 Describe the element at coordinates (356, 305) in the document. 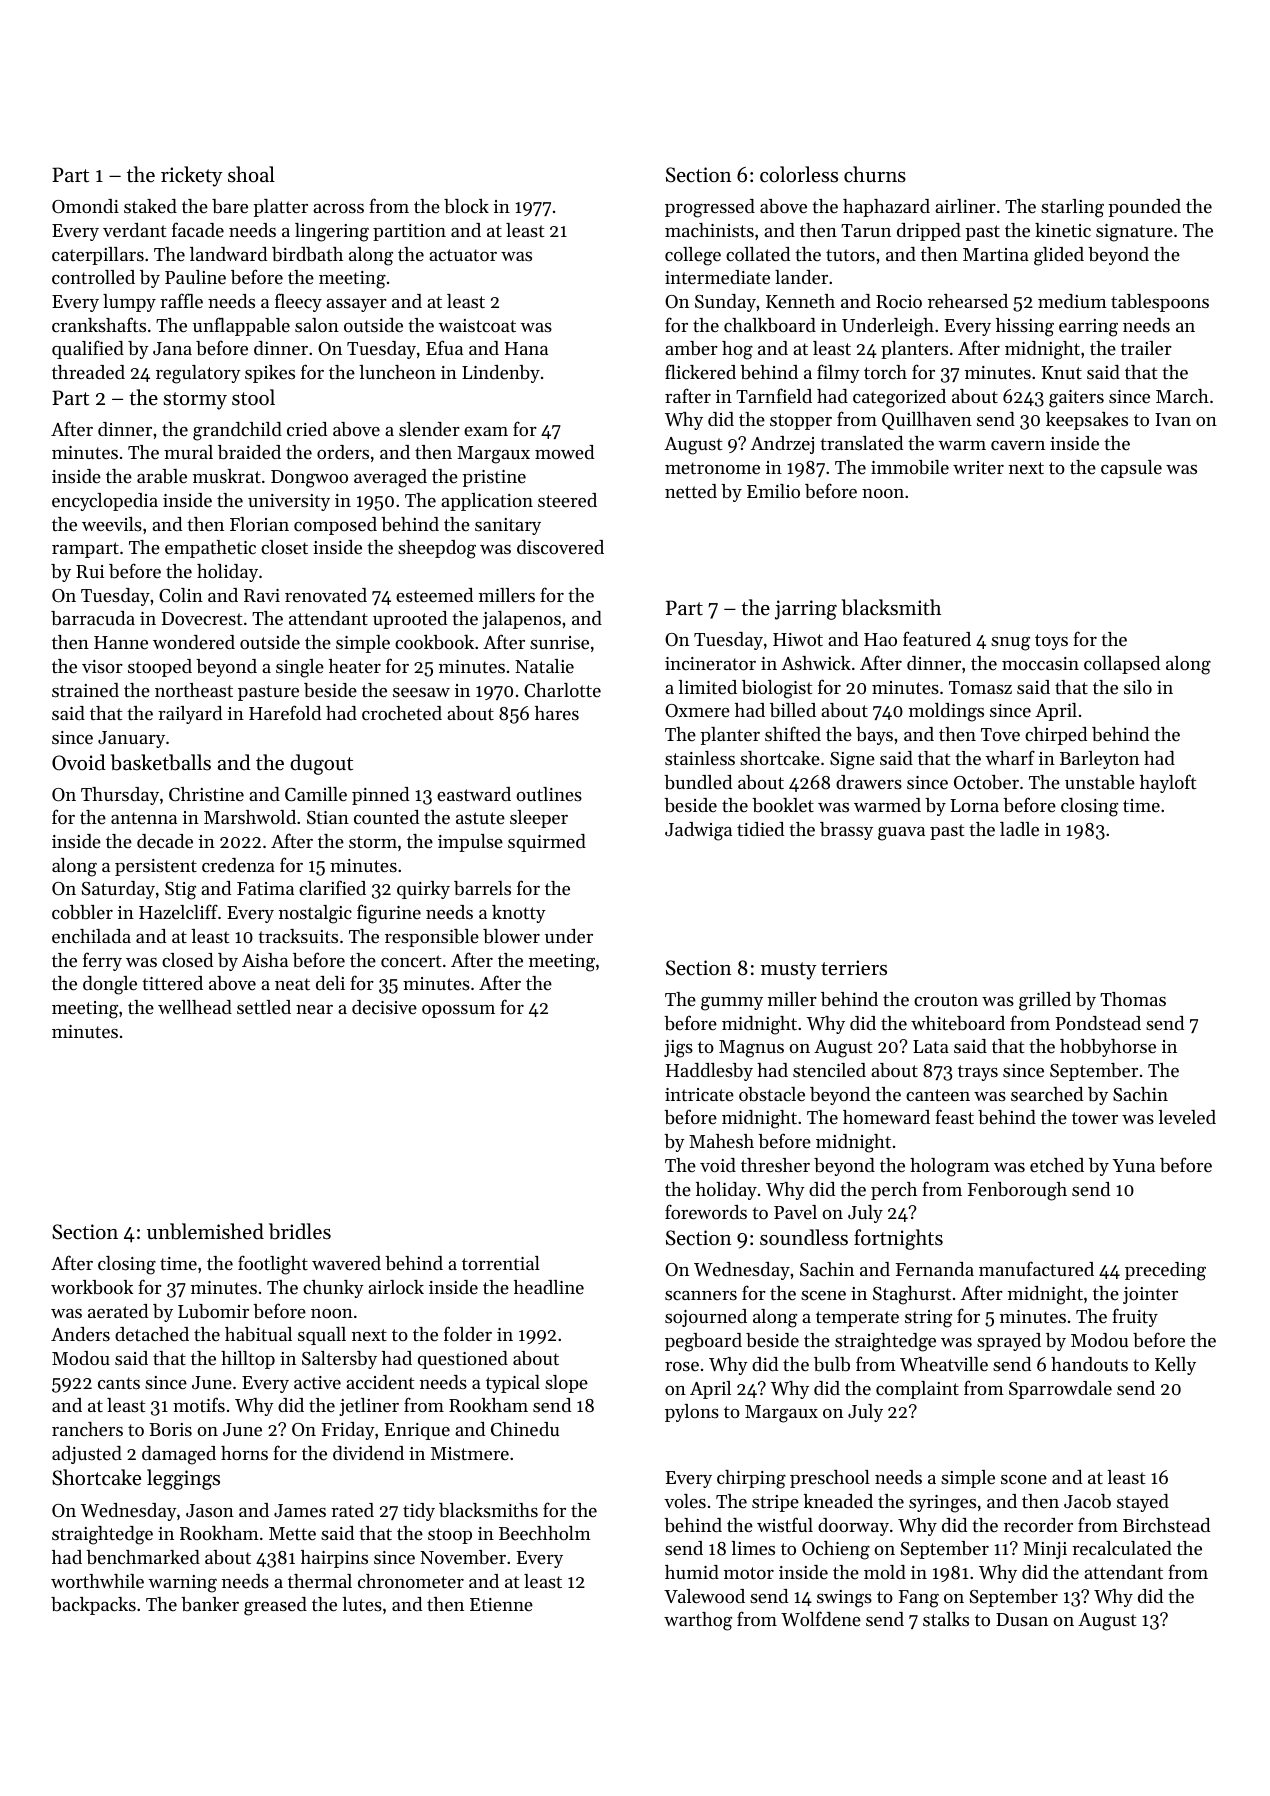

I see `assayer` at that location.
